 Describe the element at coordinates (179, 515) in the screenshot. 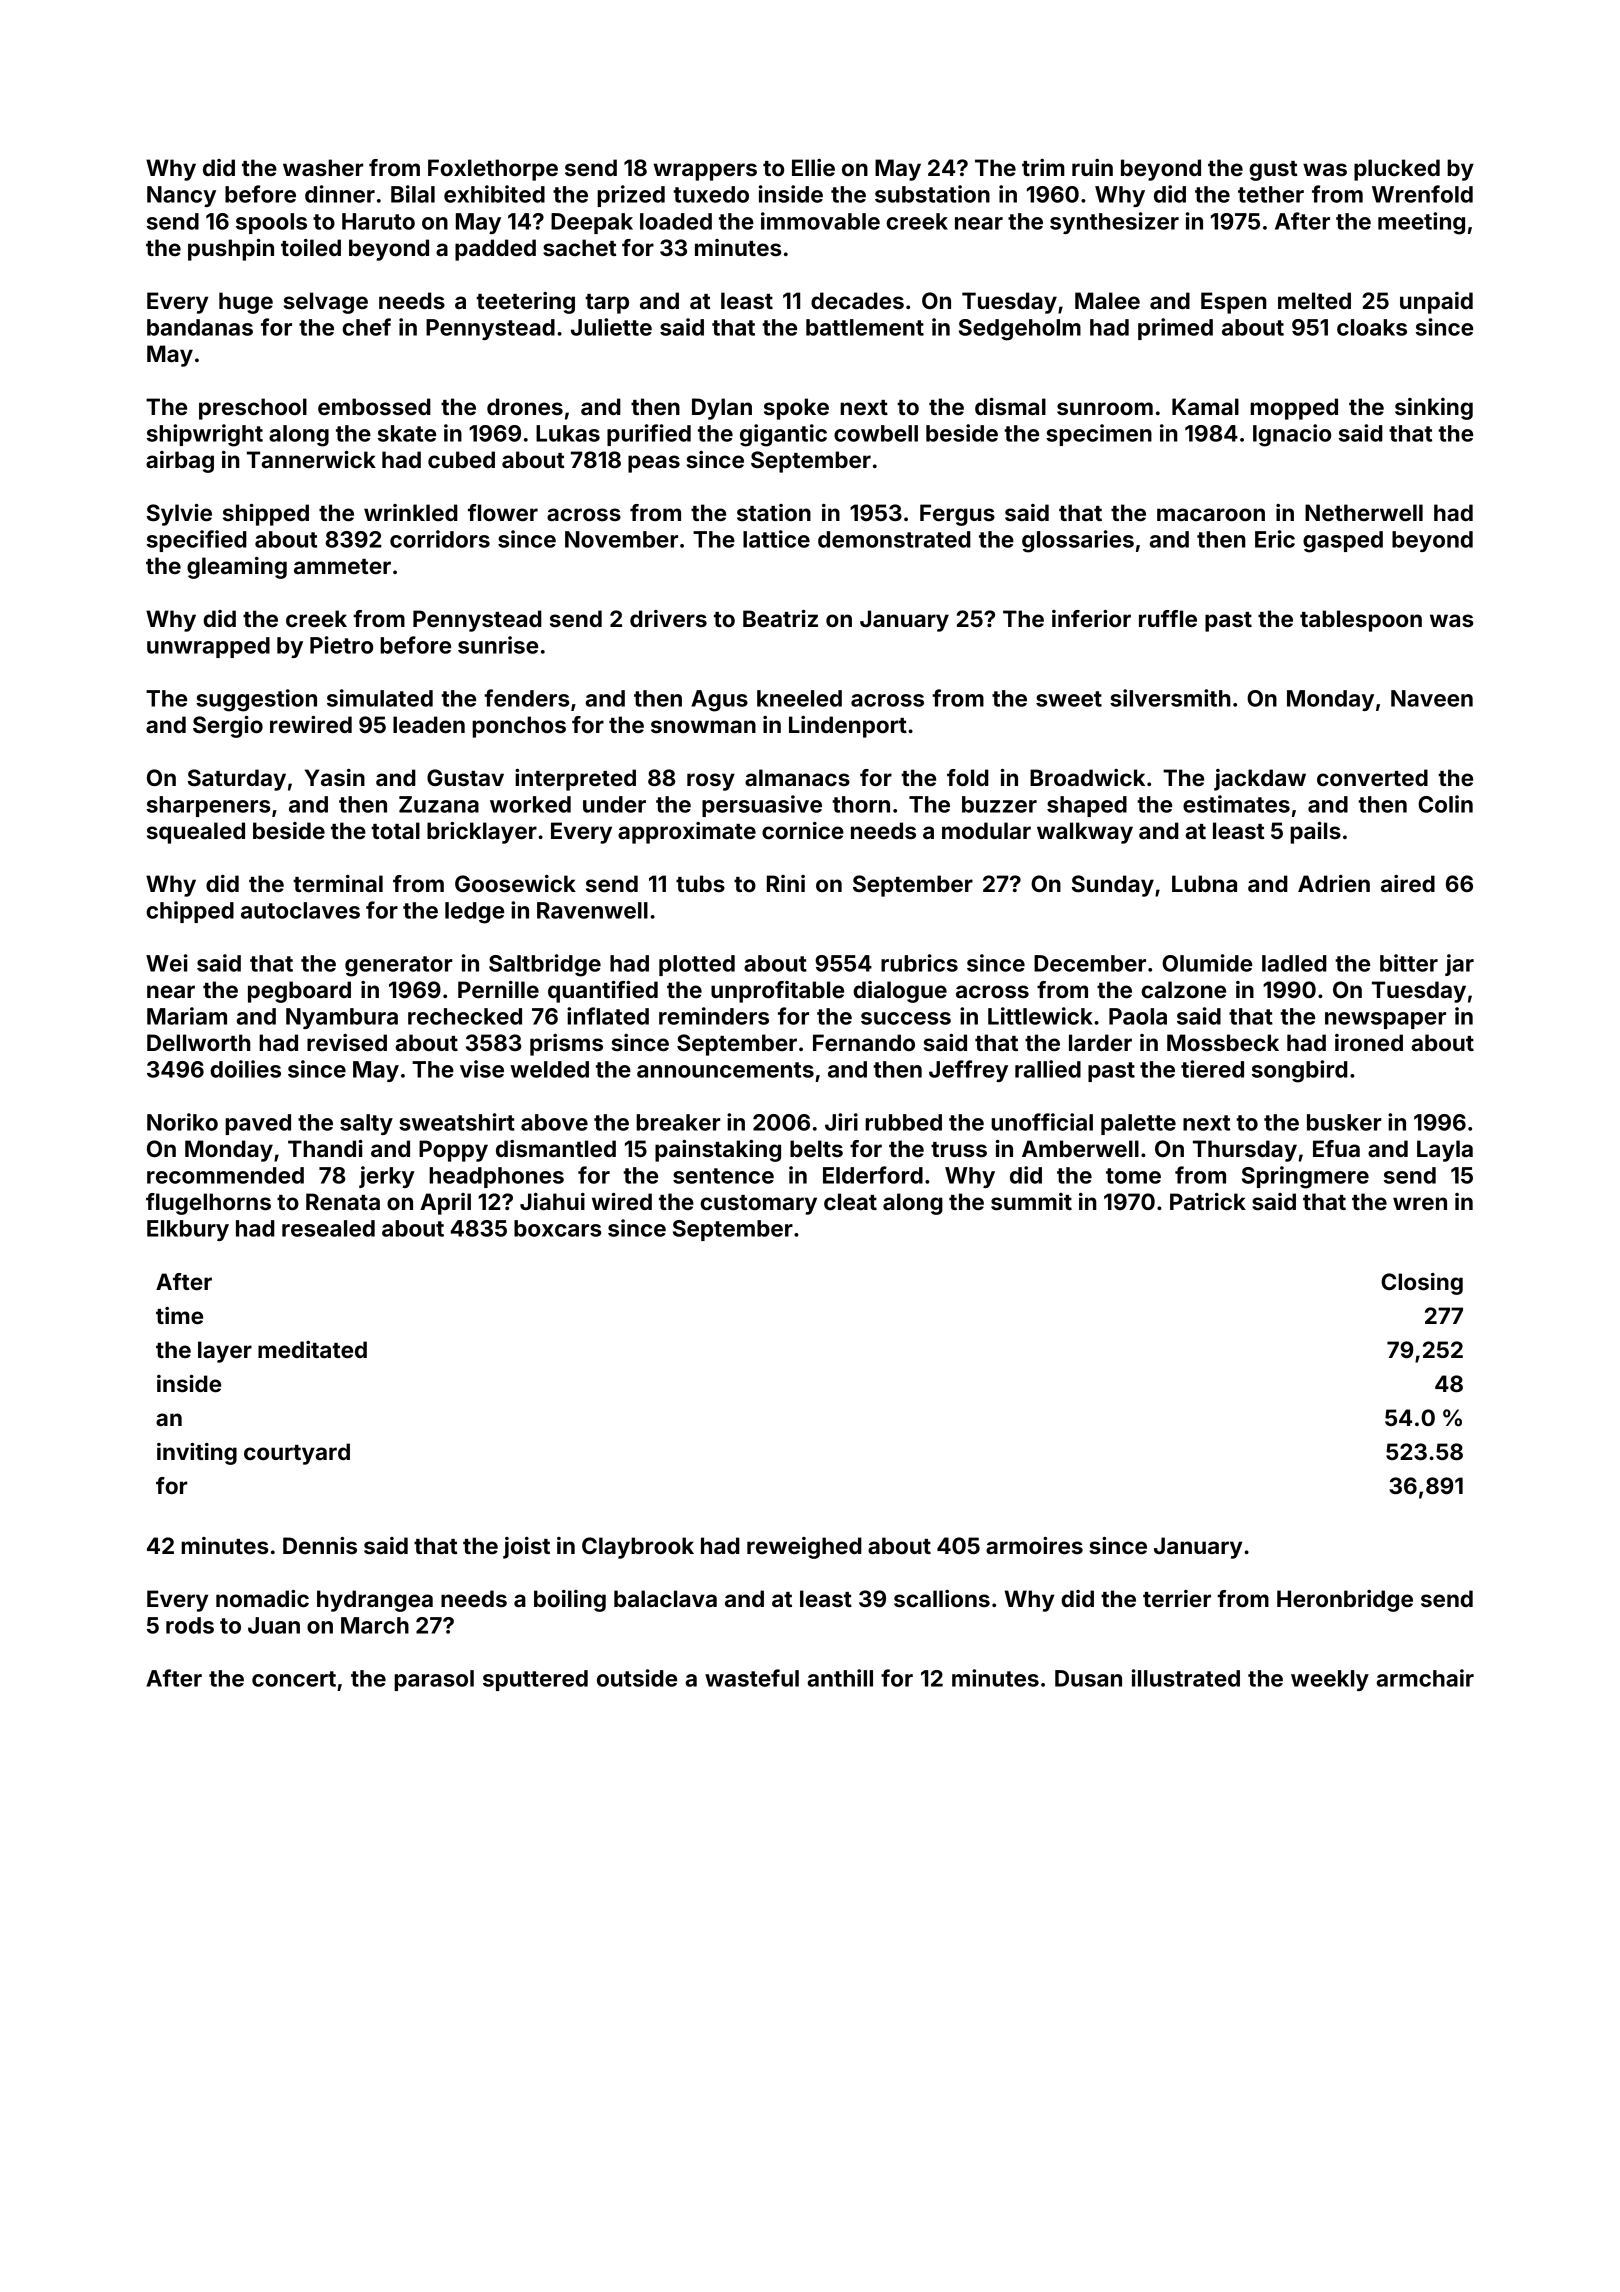

I see `Sylvie` at that location.
